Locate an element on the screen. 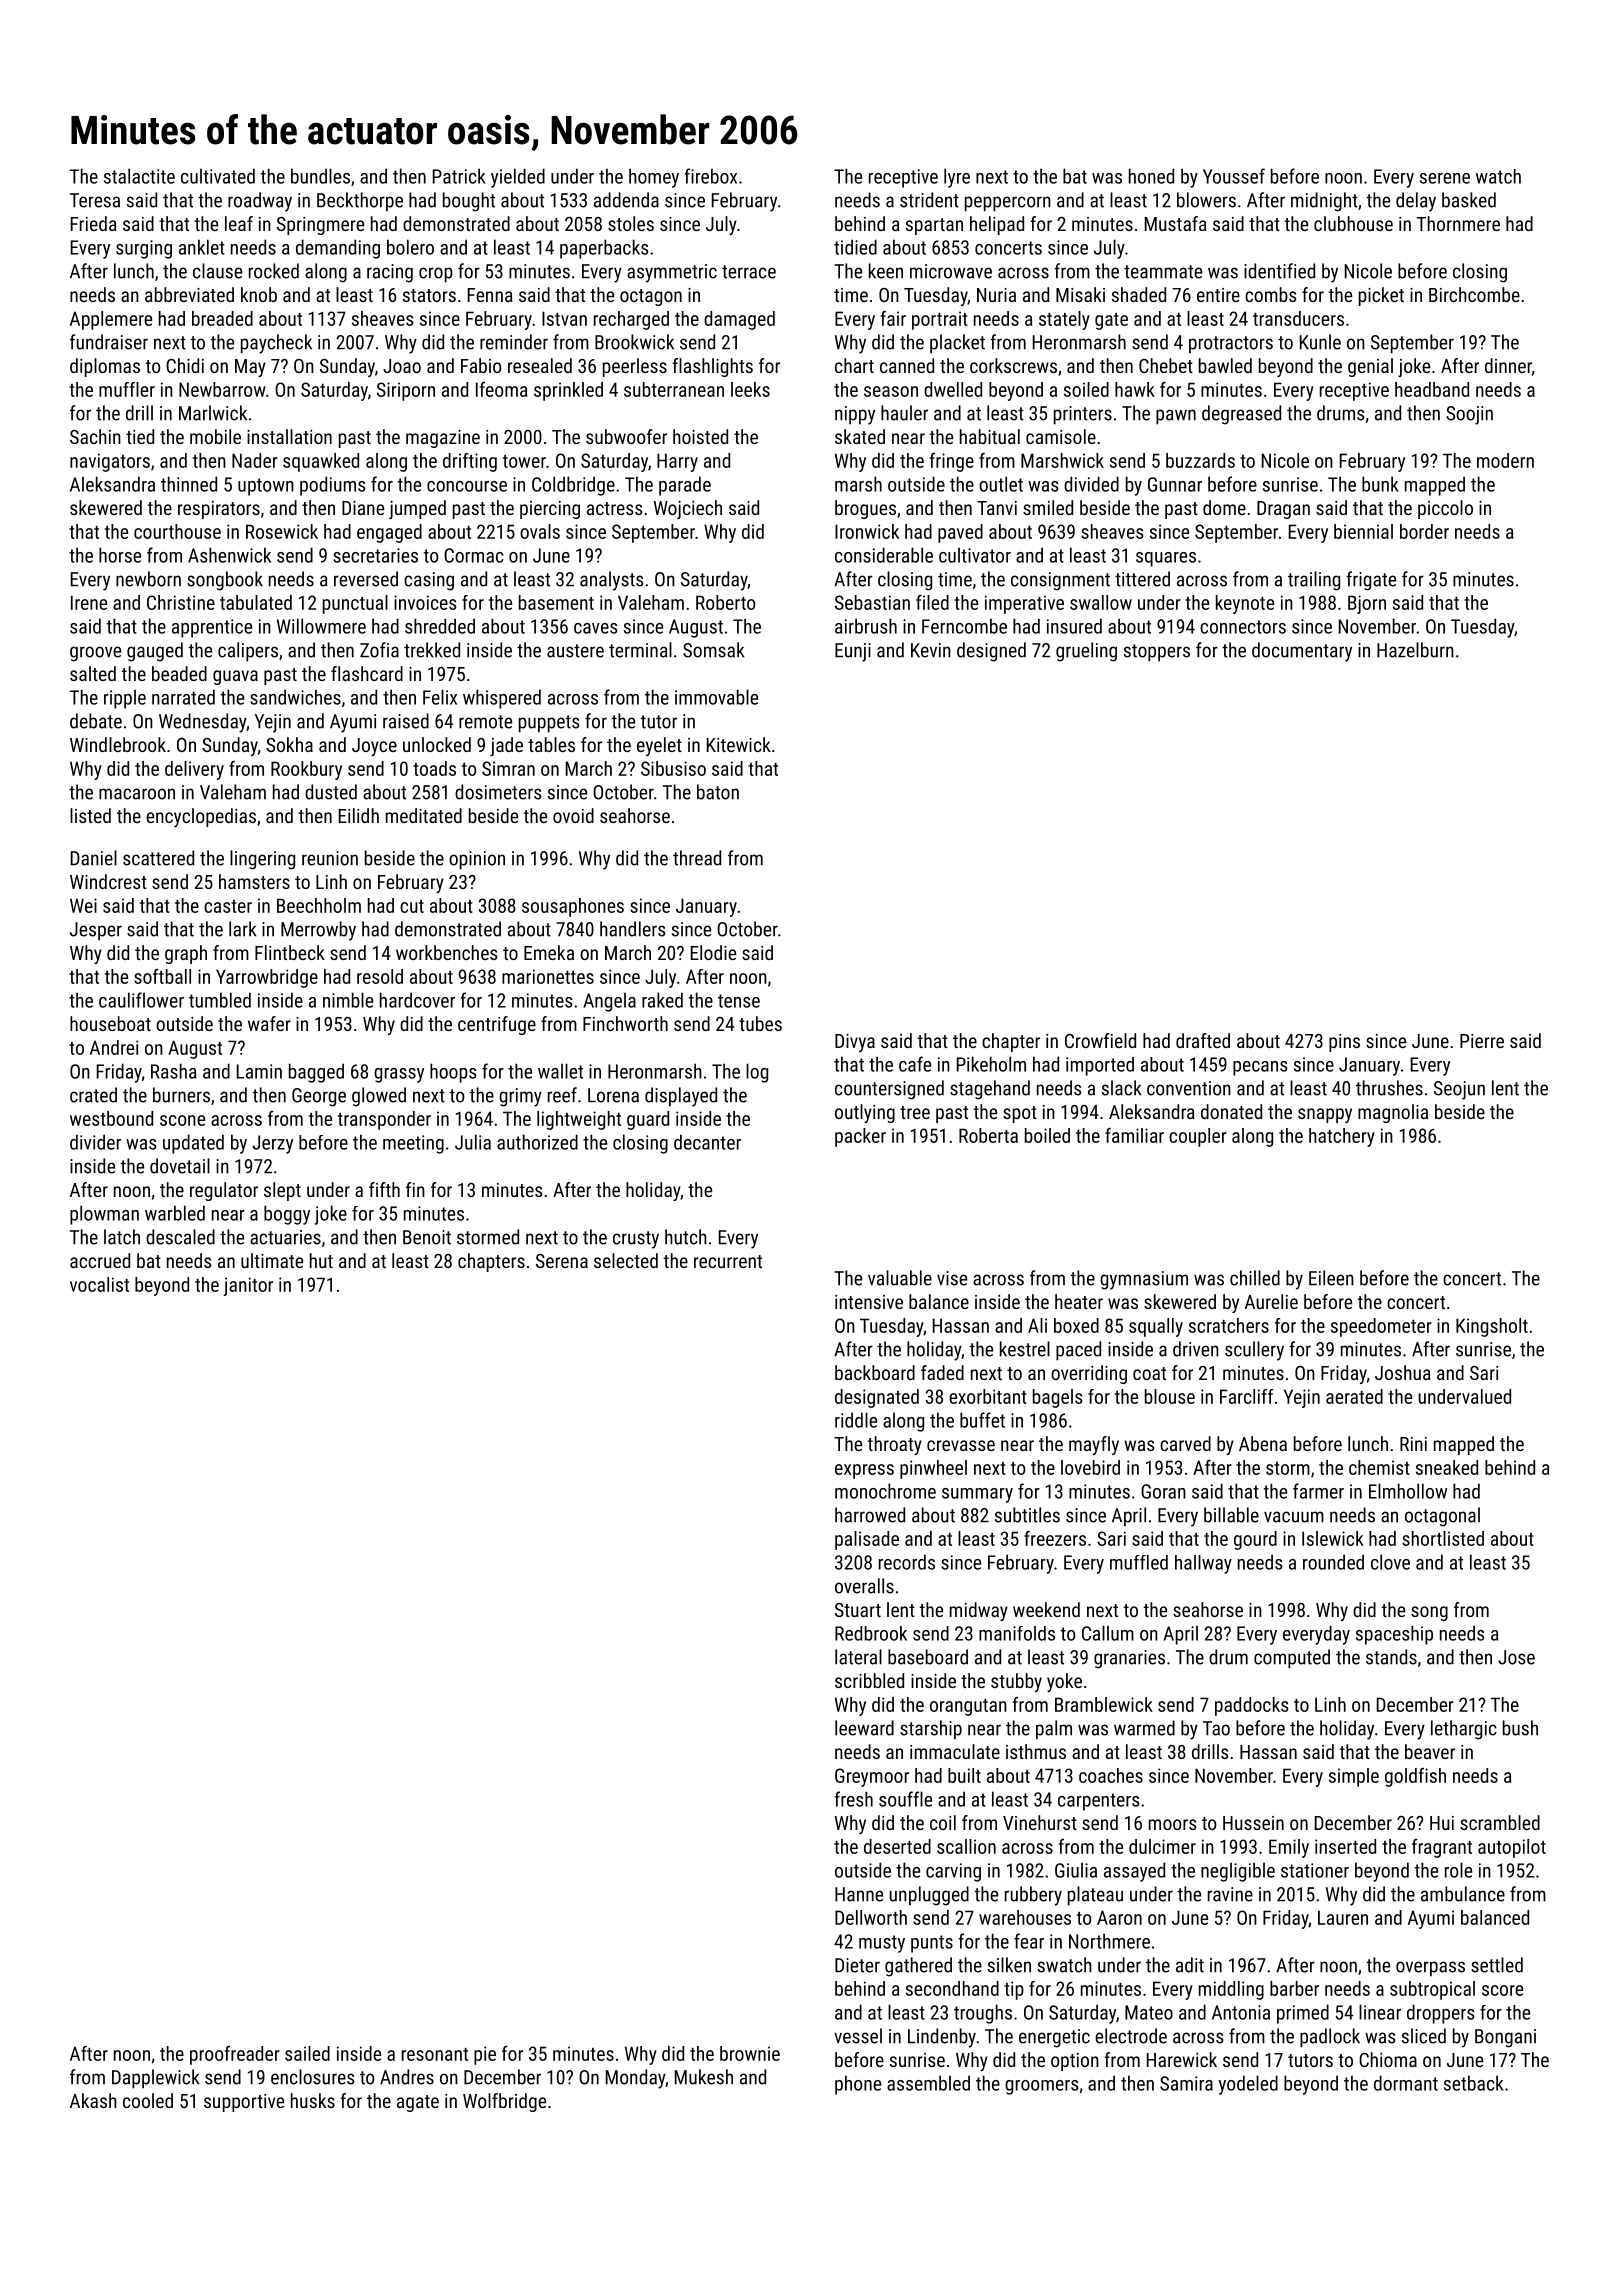  lyre is located at coordinates (957, 178).
